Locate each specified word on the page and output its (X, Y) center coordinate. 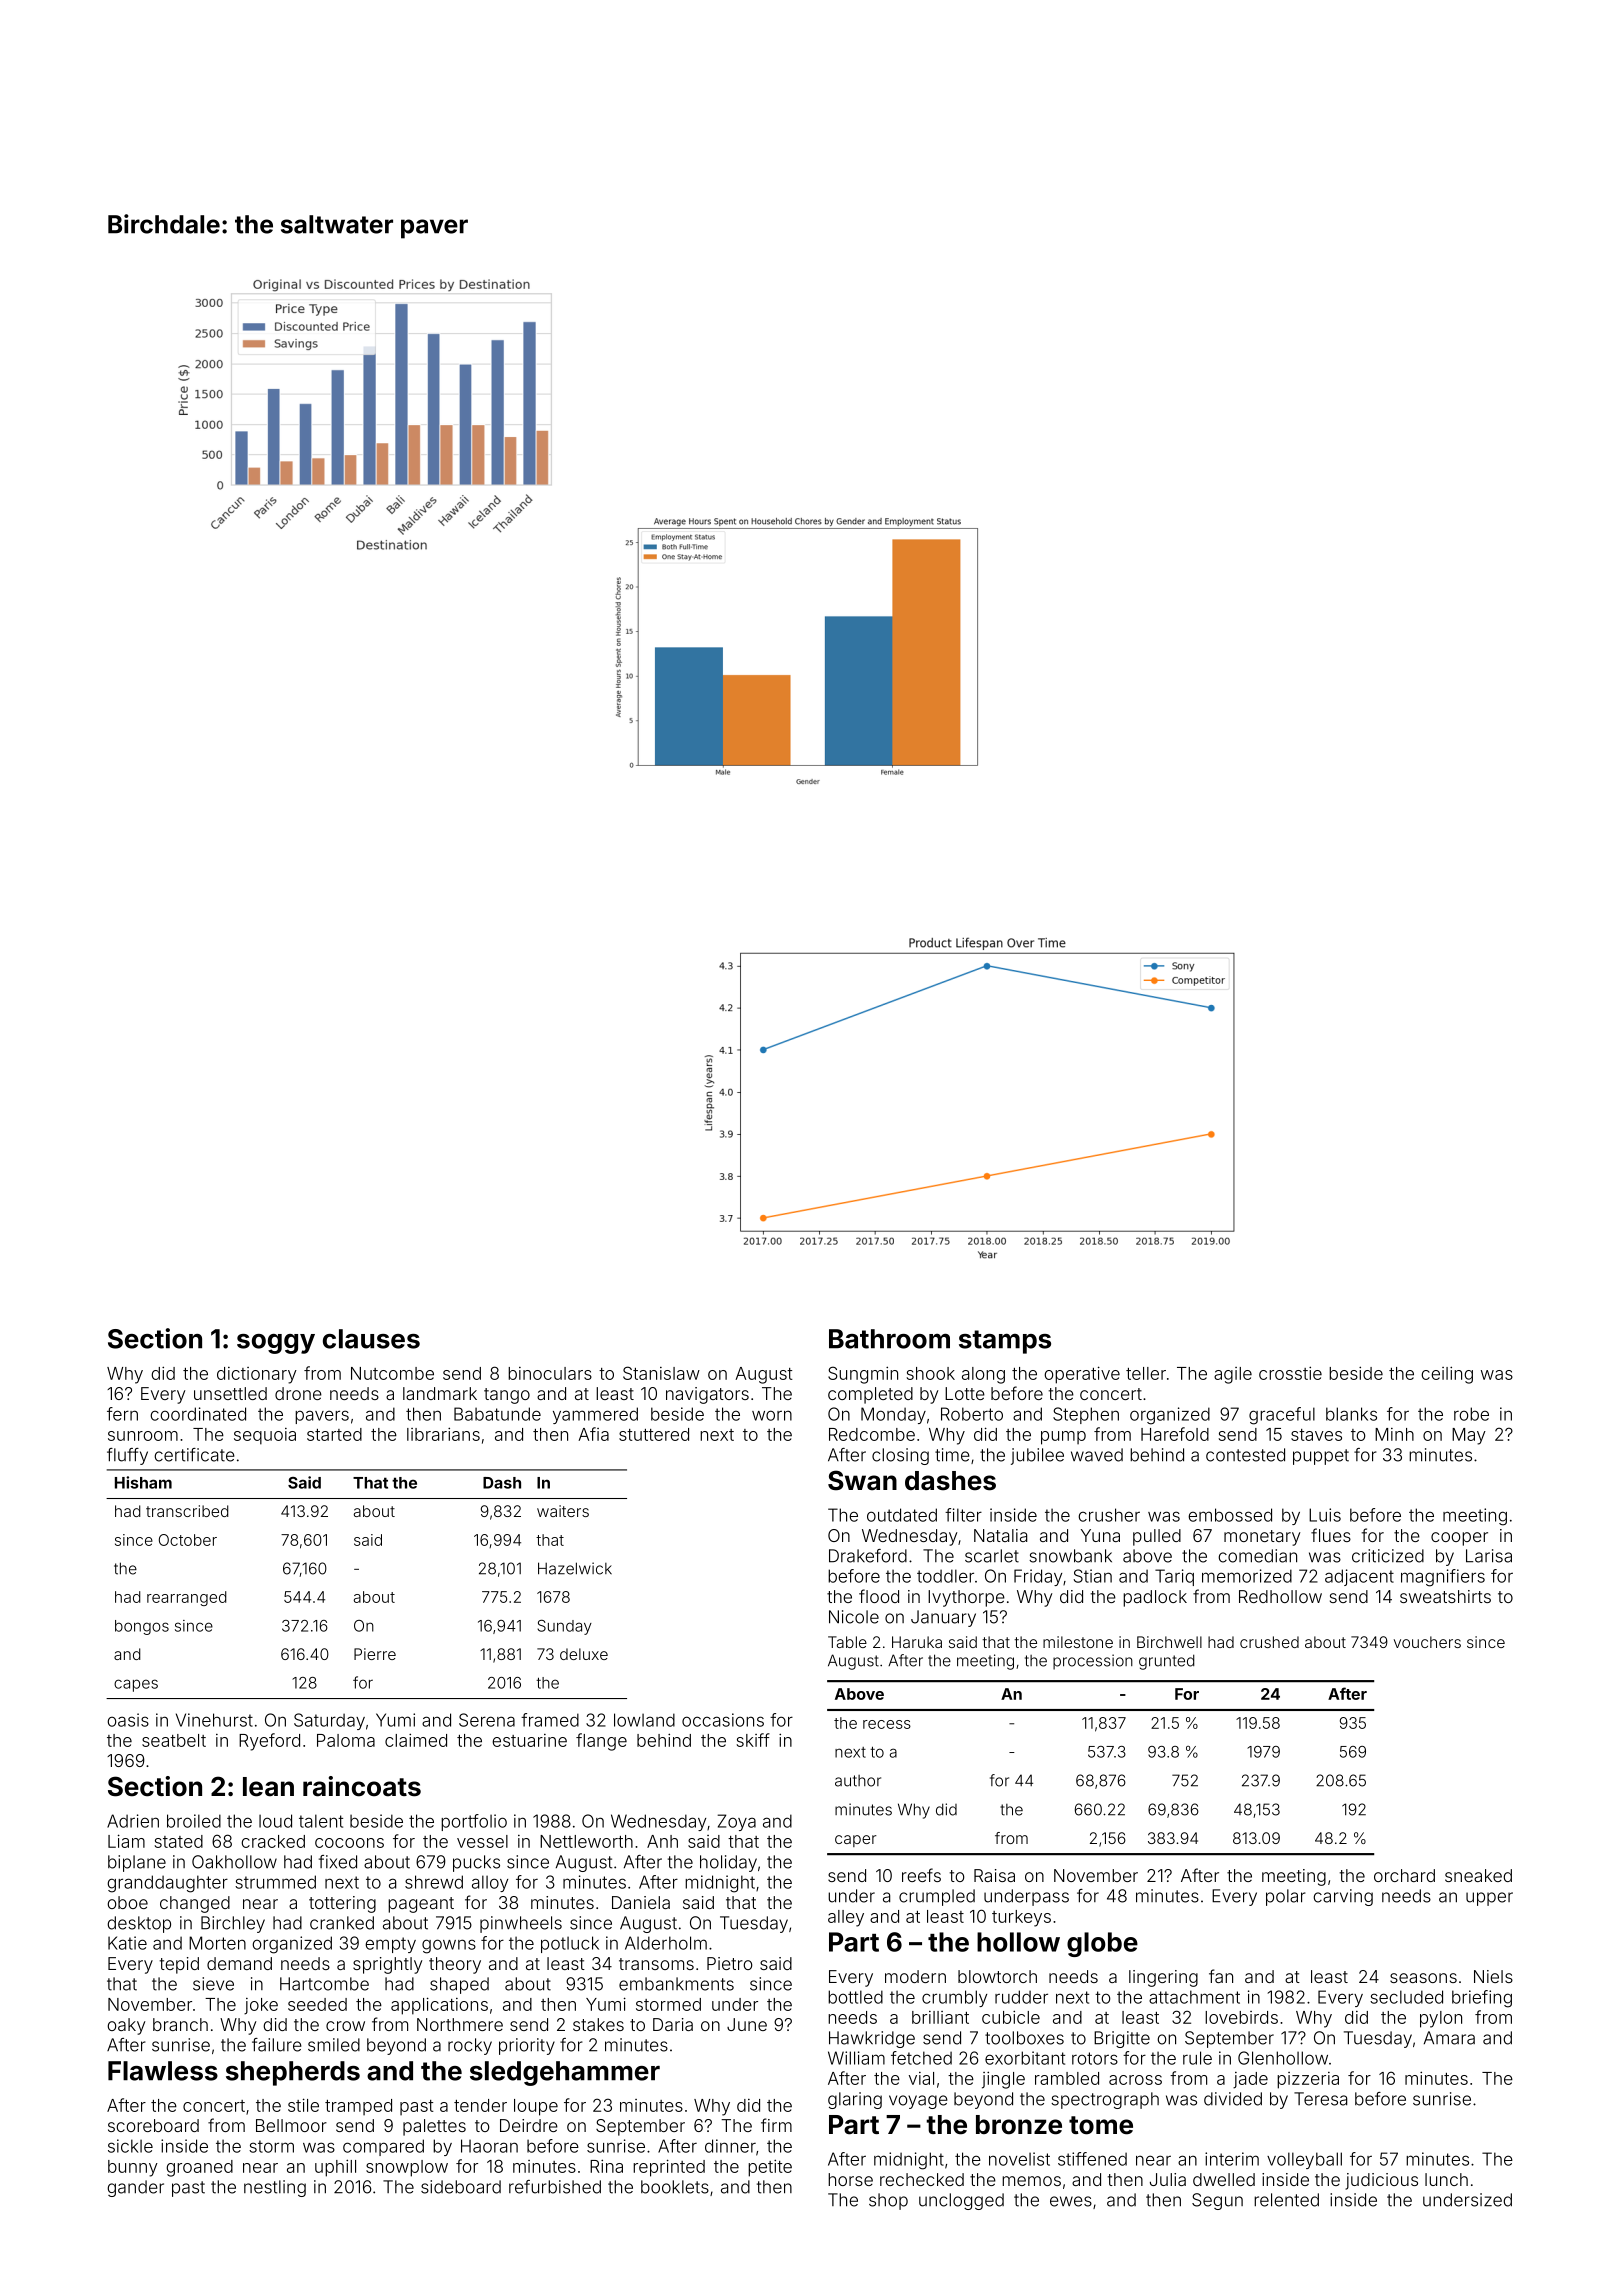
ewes (1071, 2201)
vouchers (1427, 1642)
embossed (1230, 1515)
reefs (921, 1875)
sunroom (143, 1436)
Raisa (994, 1875)
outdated (902, 1515)
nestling (275, 2188)
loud (275, 1821)
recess (887, 1724)
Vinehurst (214, 1720)
